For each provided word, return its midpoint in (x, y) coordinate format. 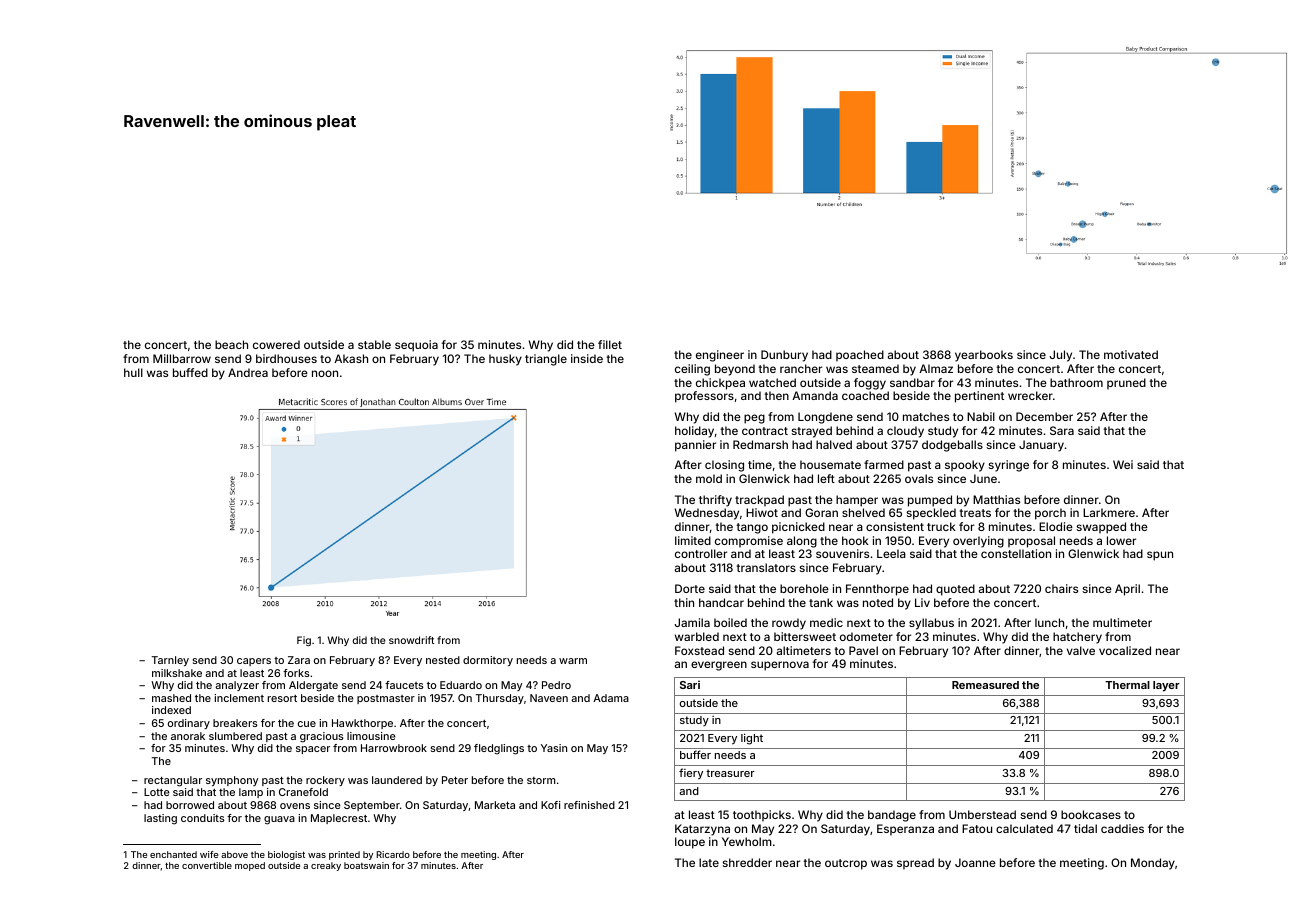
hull (133, 372)
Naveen (549, 698)
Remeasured (985, 685)
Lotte (157, 792)
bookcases (1091, 814)
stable (374, 344)
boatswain (366, 865)
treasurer (730, 773)
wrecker (1030, 395)
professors (704, 397)
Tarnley (170, 661)
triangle (546, 360)
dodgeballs (952, 446)
